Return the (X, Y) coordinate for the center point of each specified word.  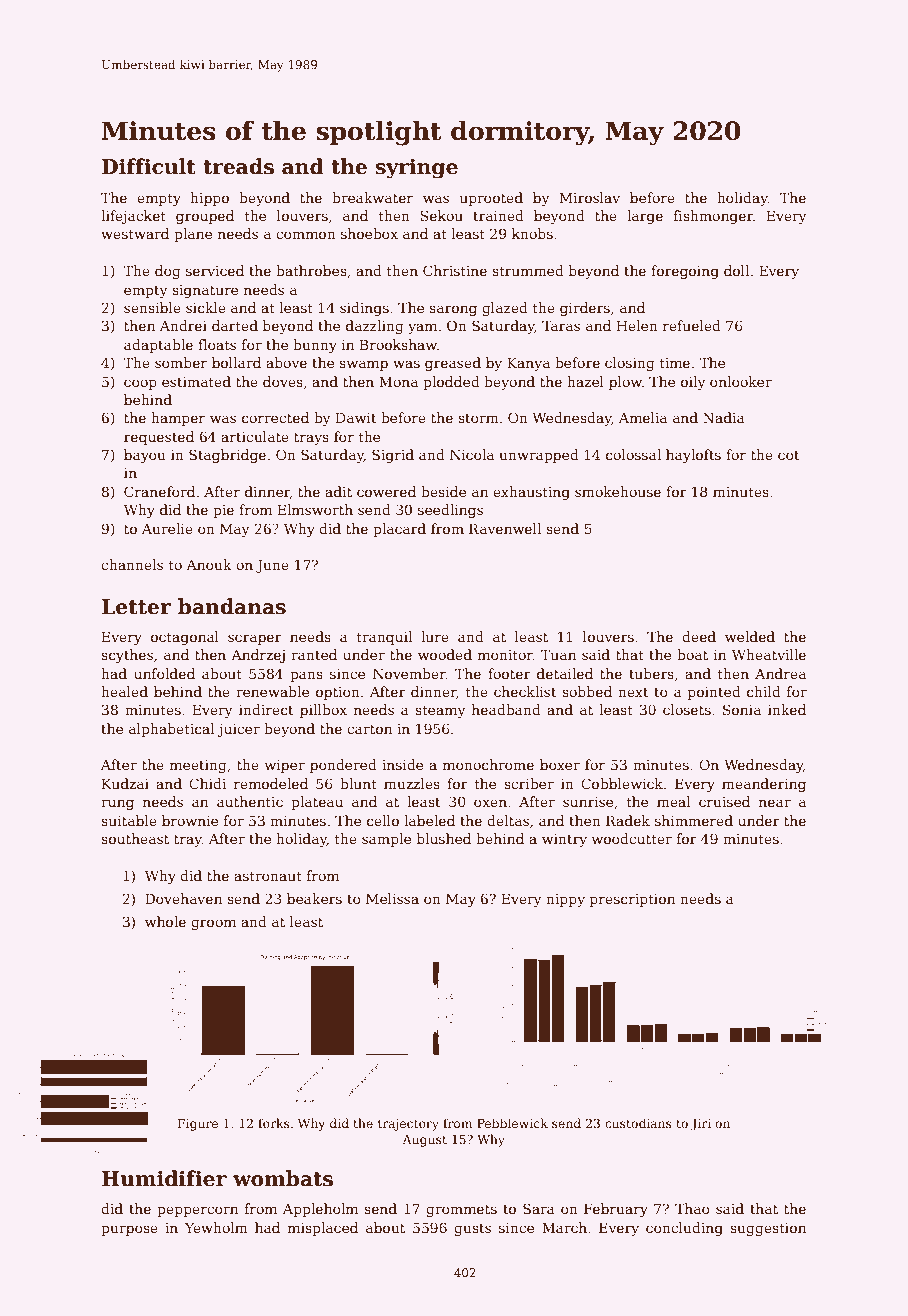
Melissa (392, 898)
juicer (239, 730)
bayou (145, 456)
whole (165, 921)
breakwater (372, 197)
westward (135, 233)
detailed (565, 673)
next (633, 692)
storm (478, 418)
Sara (539, 1208)
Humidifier (164, 1178)
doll (736, 270)
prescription (632, 900)
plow (625, 383)
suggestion (768, 1229)
